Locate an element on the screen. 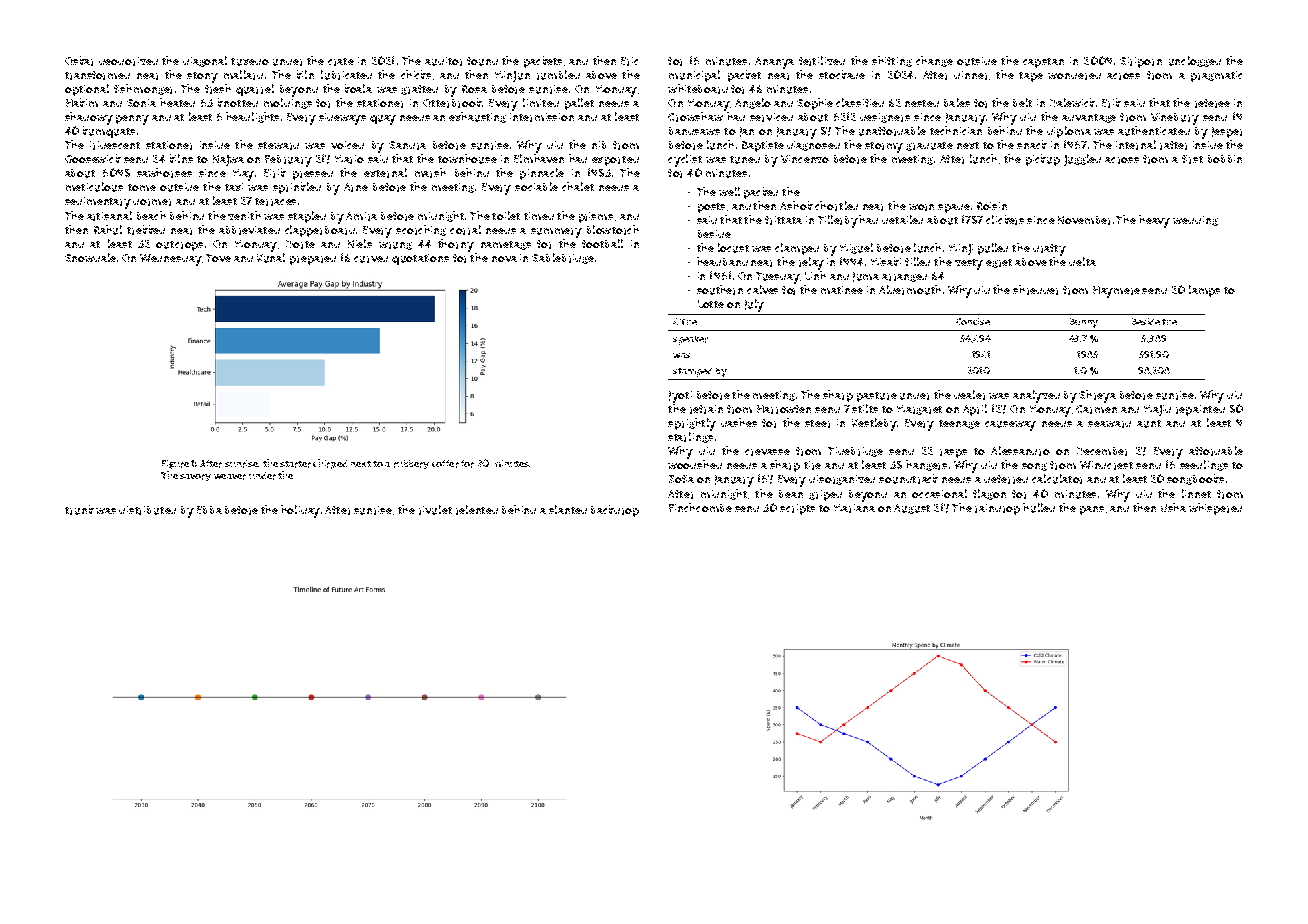 This screenshot has width=1308, height=924. trunk is located at coordinates (79, 510).
